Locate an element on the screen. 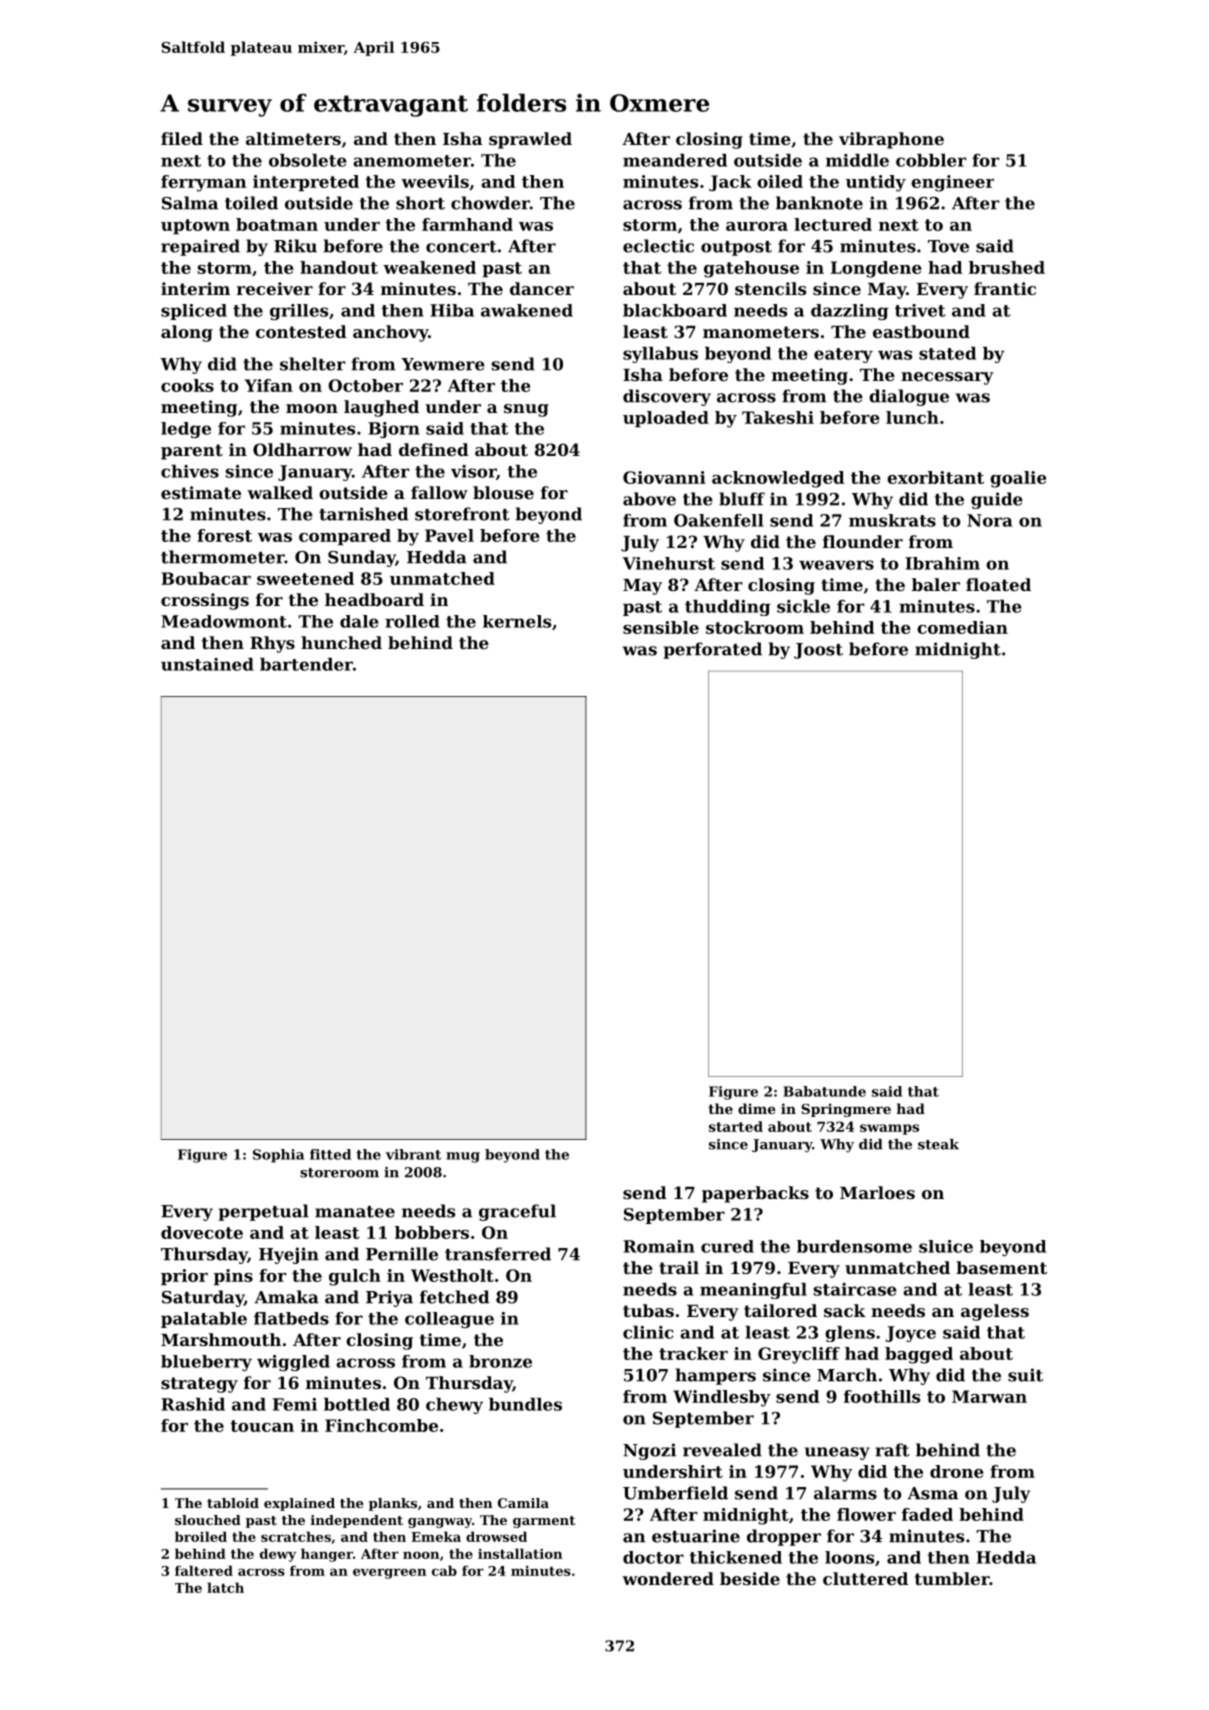 The height and width of the screenshot is (1710, 1209). kernels is located at coordinates (517, 621).
